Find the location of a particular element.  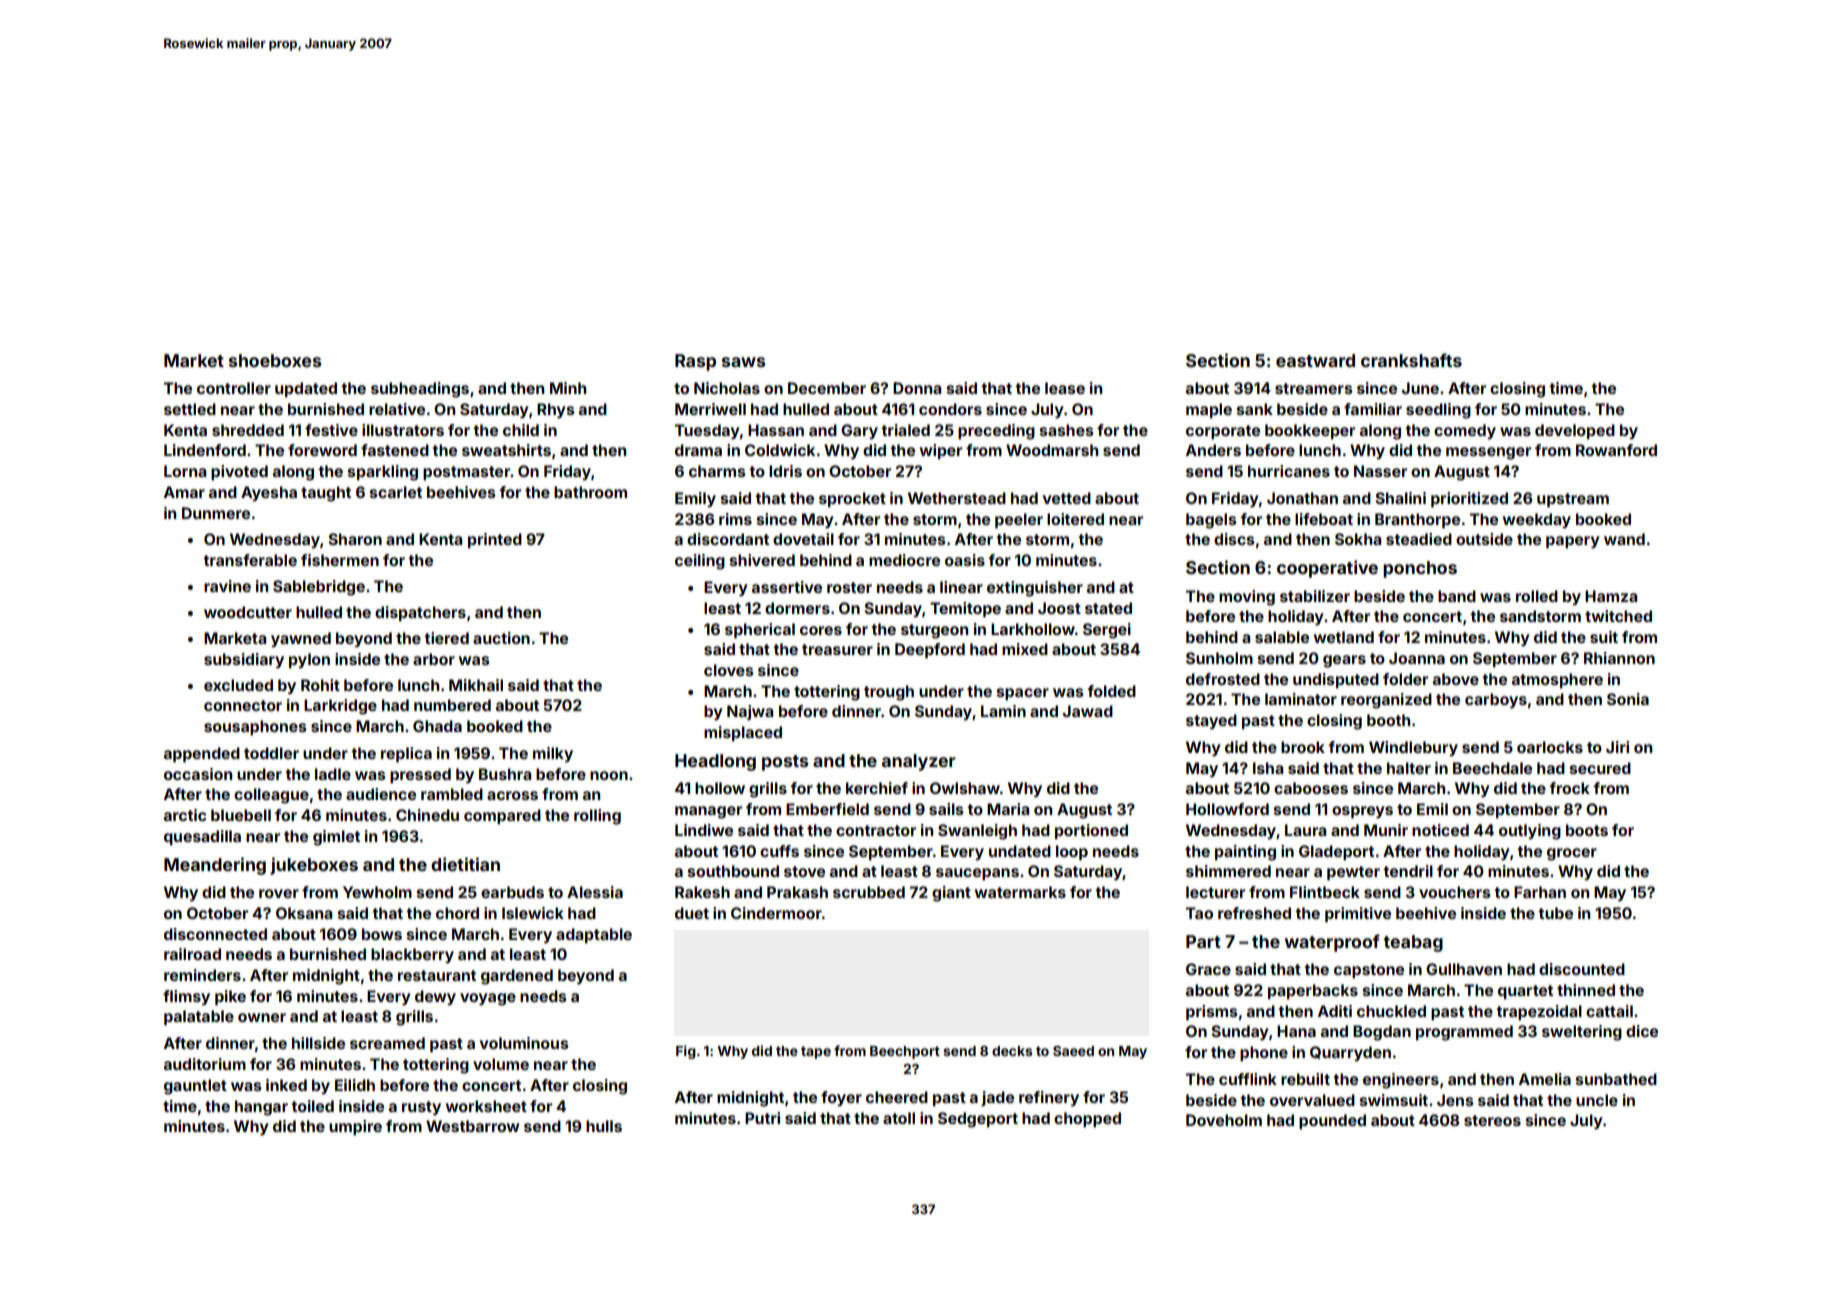

halter is located at coordinates (1409, 768).
